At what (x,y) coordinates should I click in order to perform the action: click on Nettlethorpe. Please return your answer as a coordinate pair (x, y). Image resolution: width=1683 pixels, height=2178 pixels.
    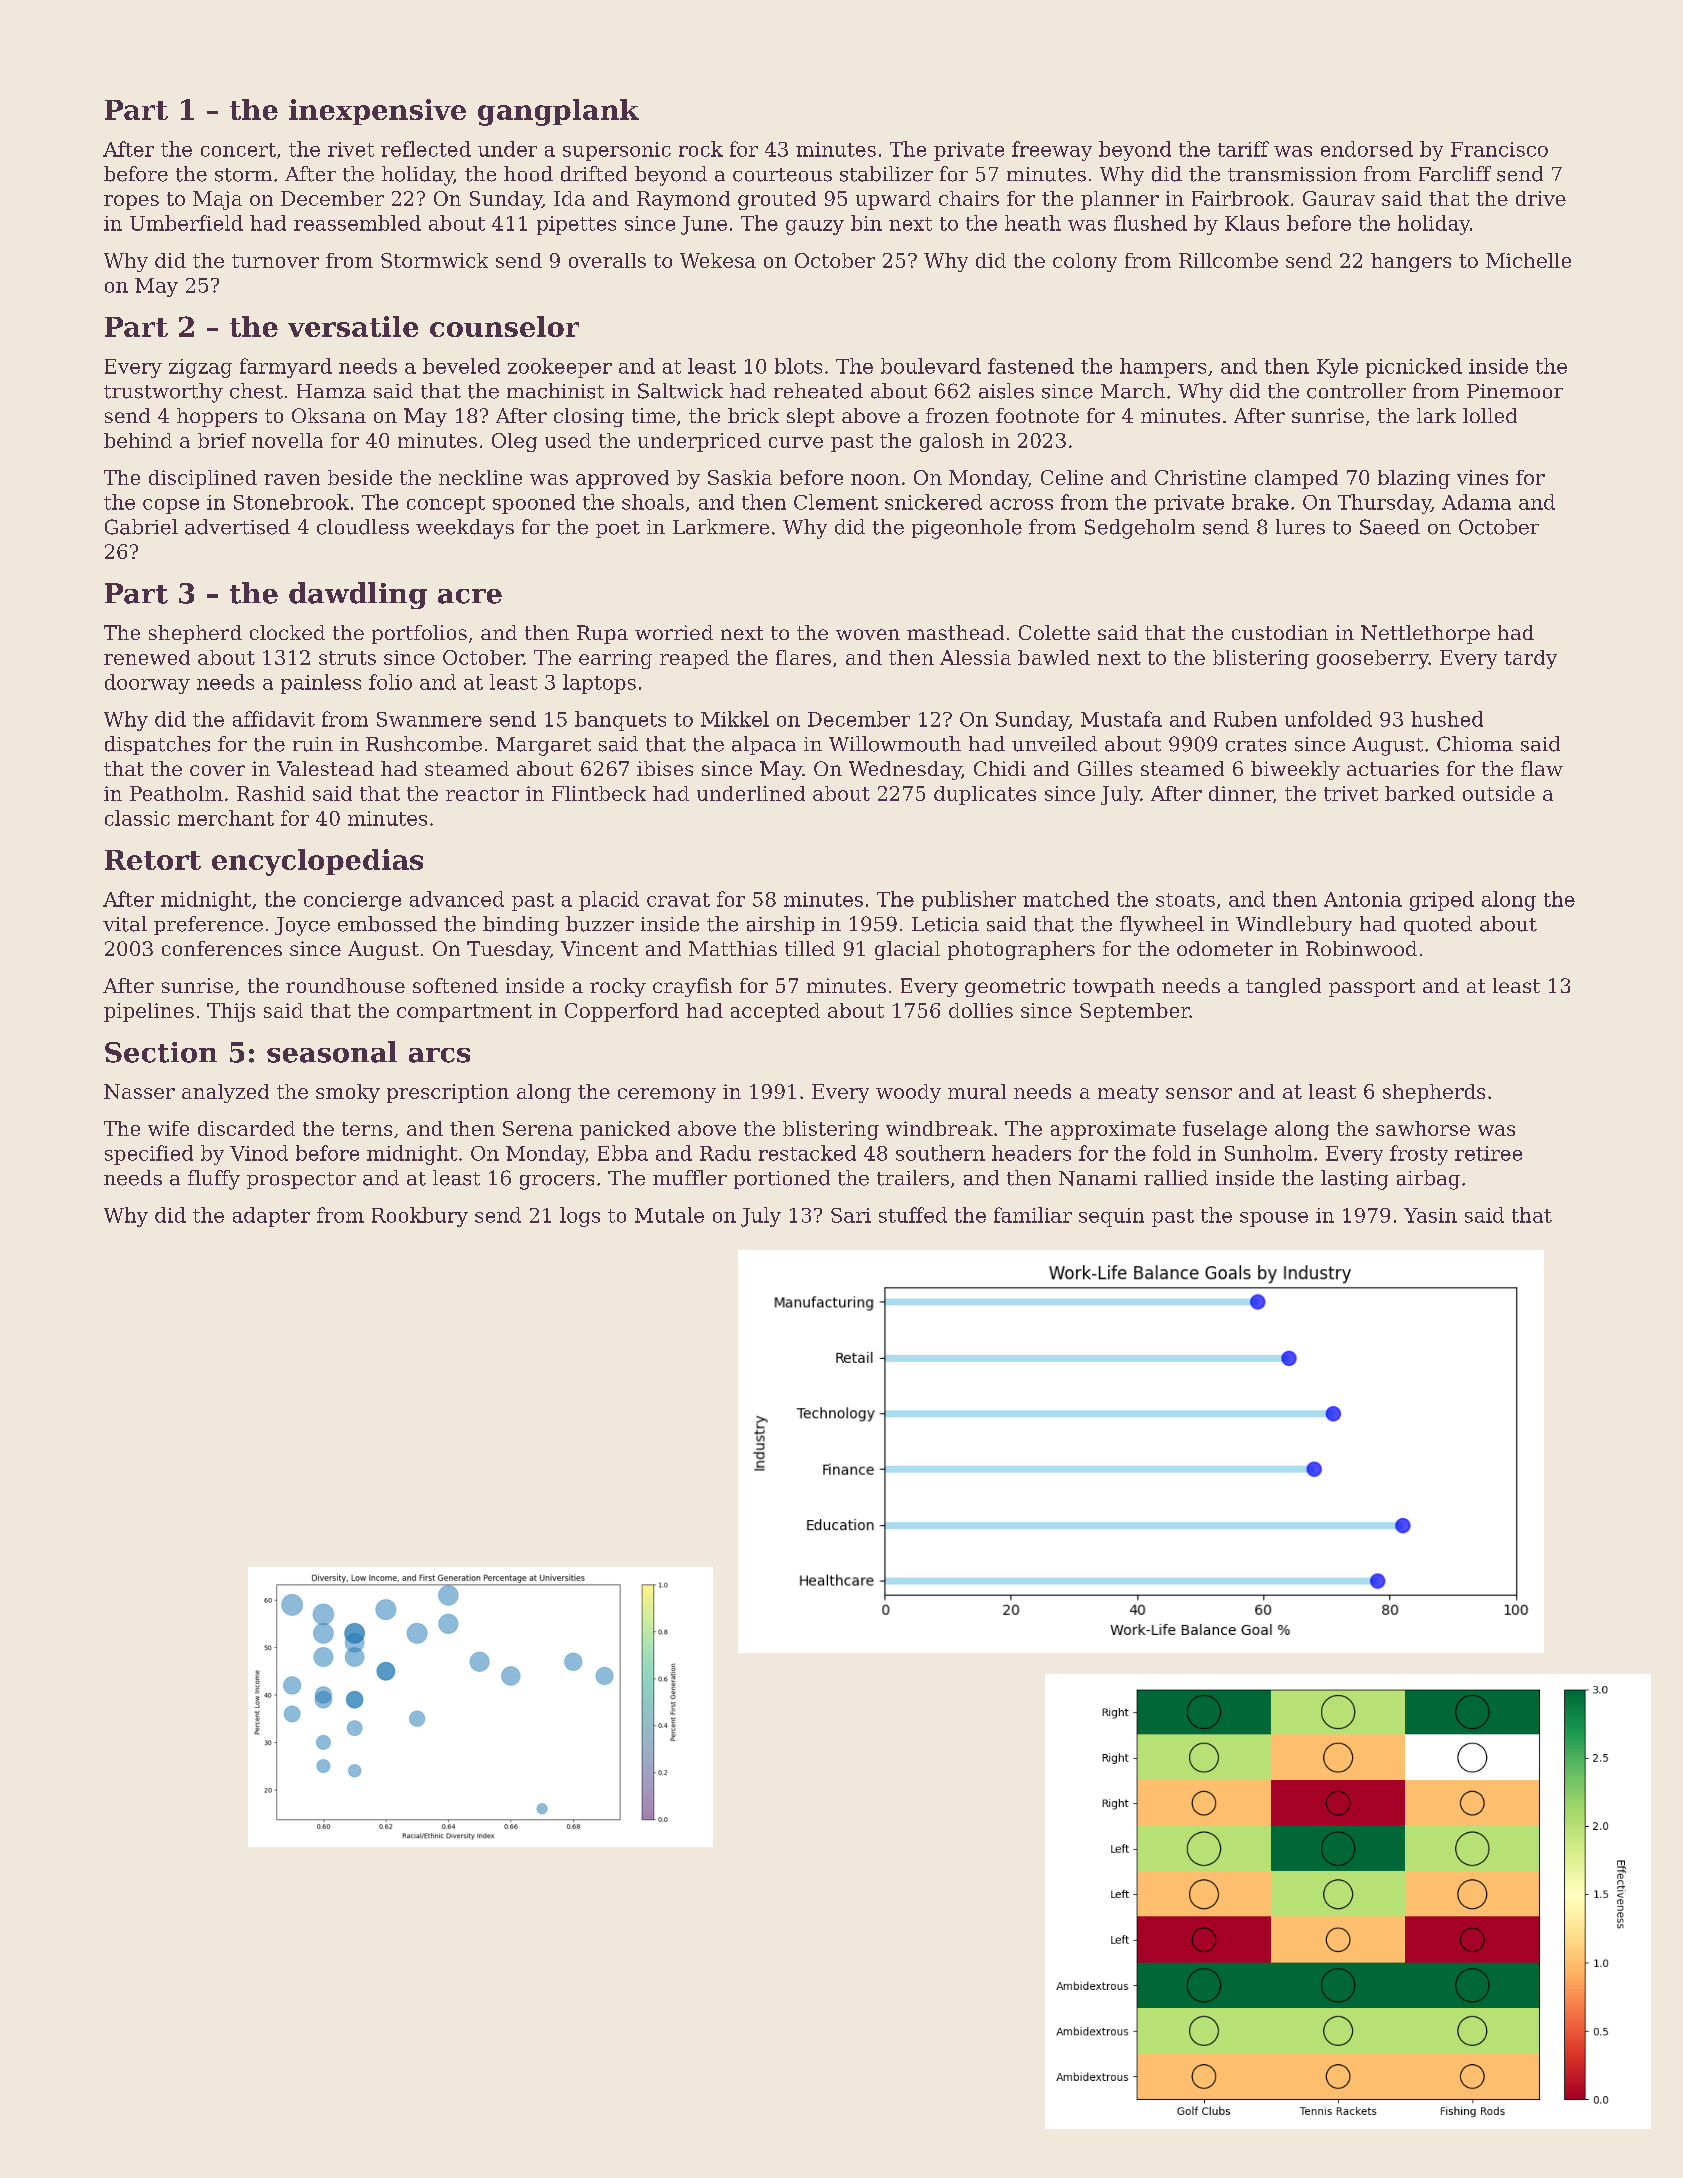
    Looking at the image, I should click on (1425, 634).
